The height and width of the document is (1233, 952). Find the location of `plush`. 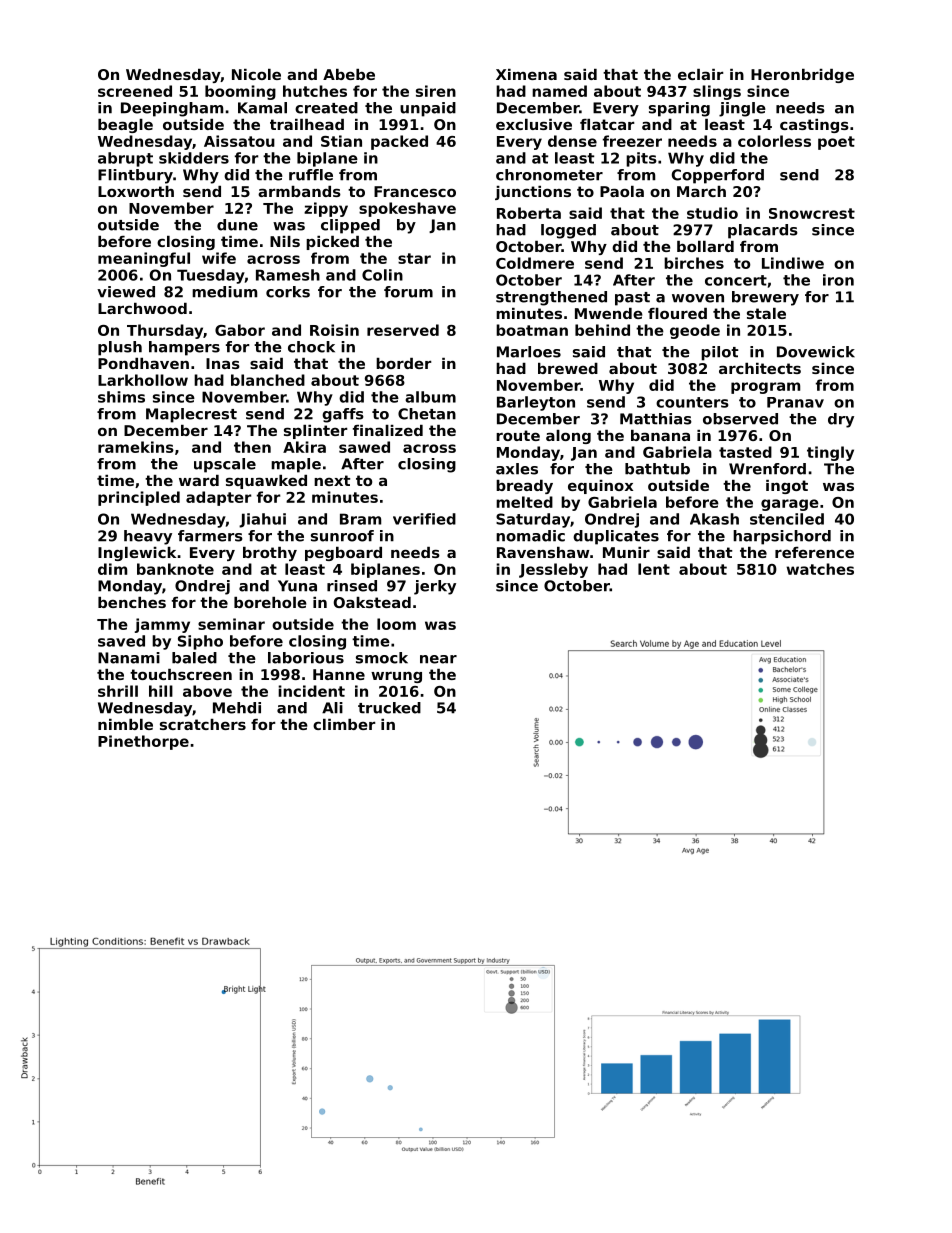

plush is located at coordinates (120, 348).
